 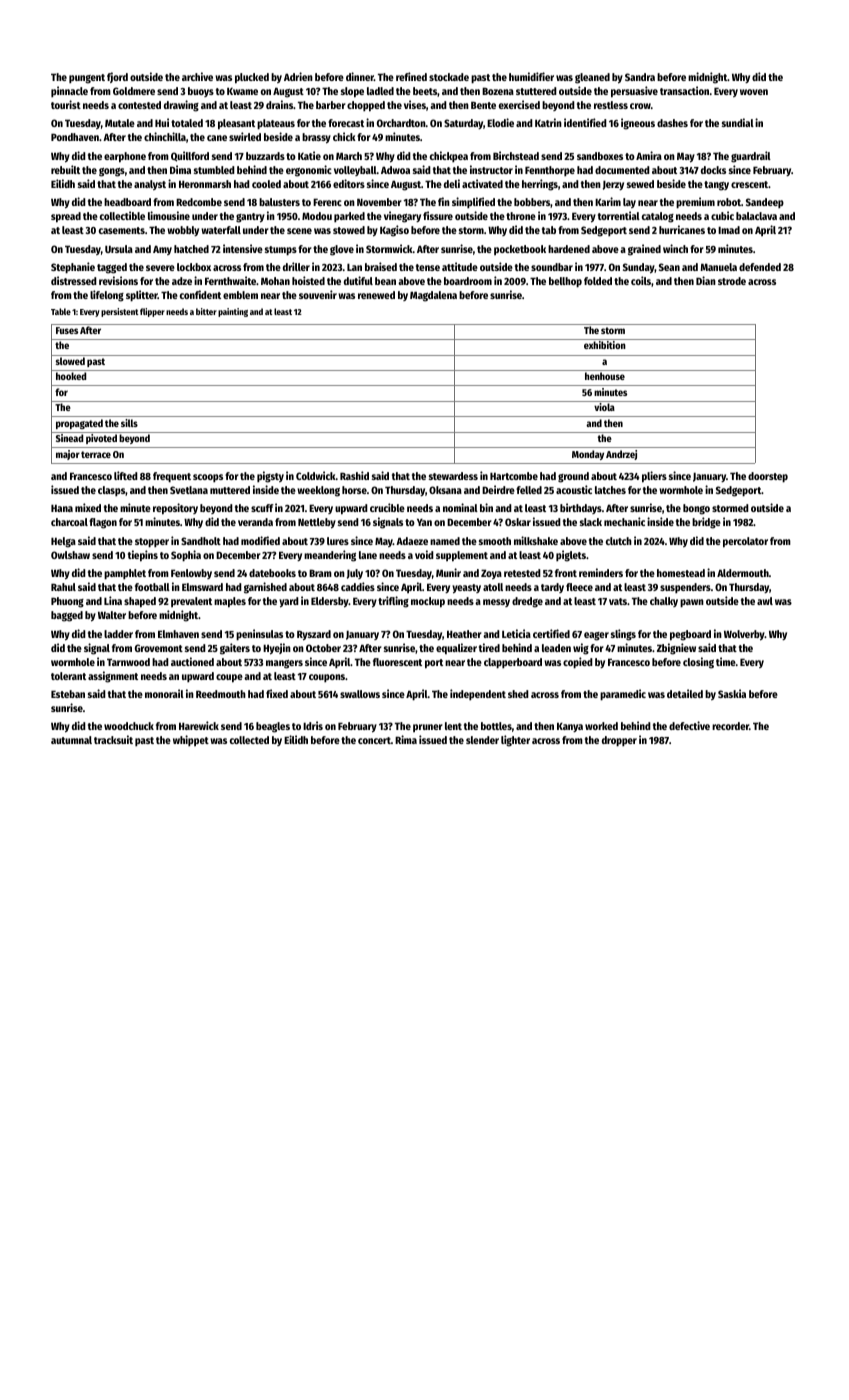 I want to click on totaled, so click(x=187, y=123).
